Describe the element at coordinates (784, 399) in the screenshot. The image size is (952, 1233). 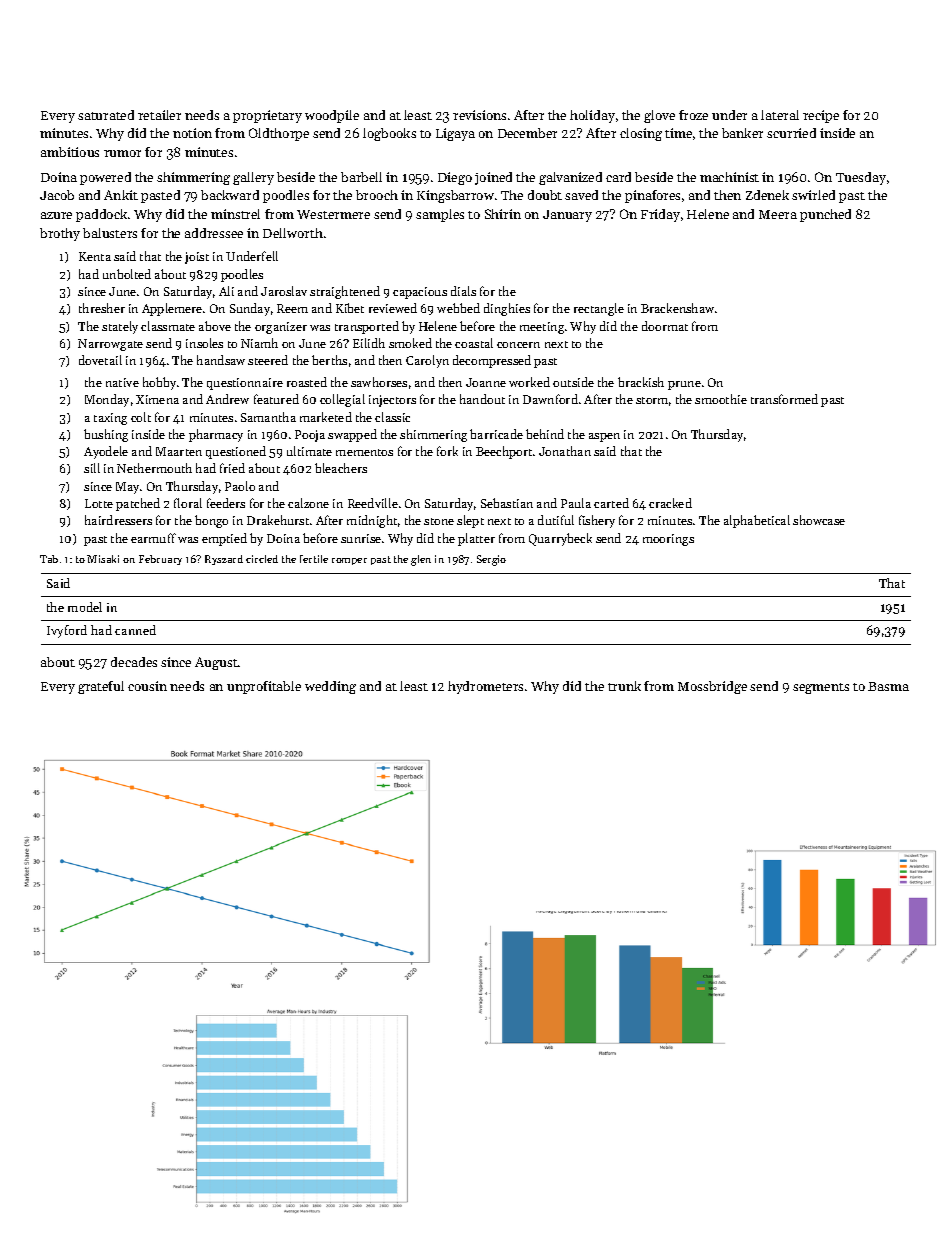
I see `transformed` at that location.
